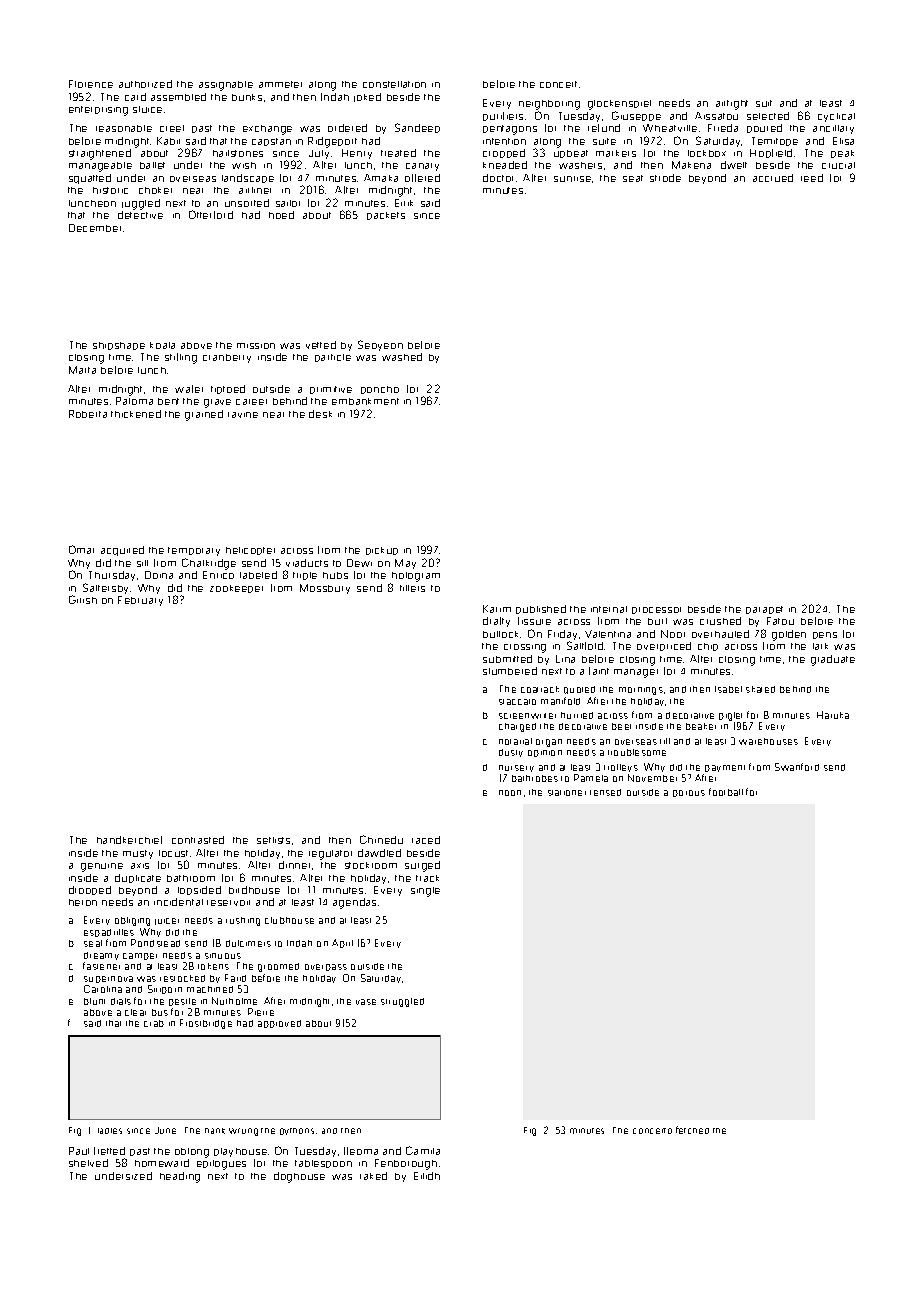 Image resolution: width=924 pixels, height=1308 pixels. What do you see at coordinates (726, 792) in the image?
I see `football` at bounding box center [726, 792].
